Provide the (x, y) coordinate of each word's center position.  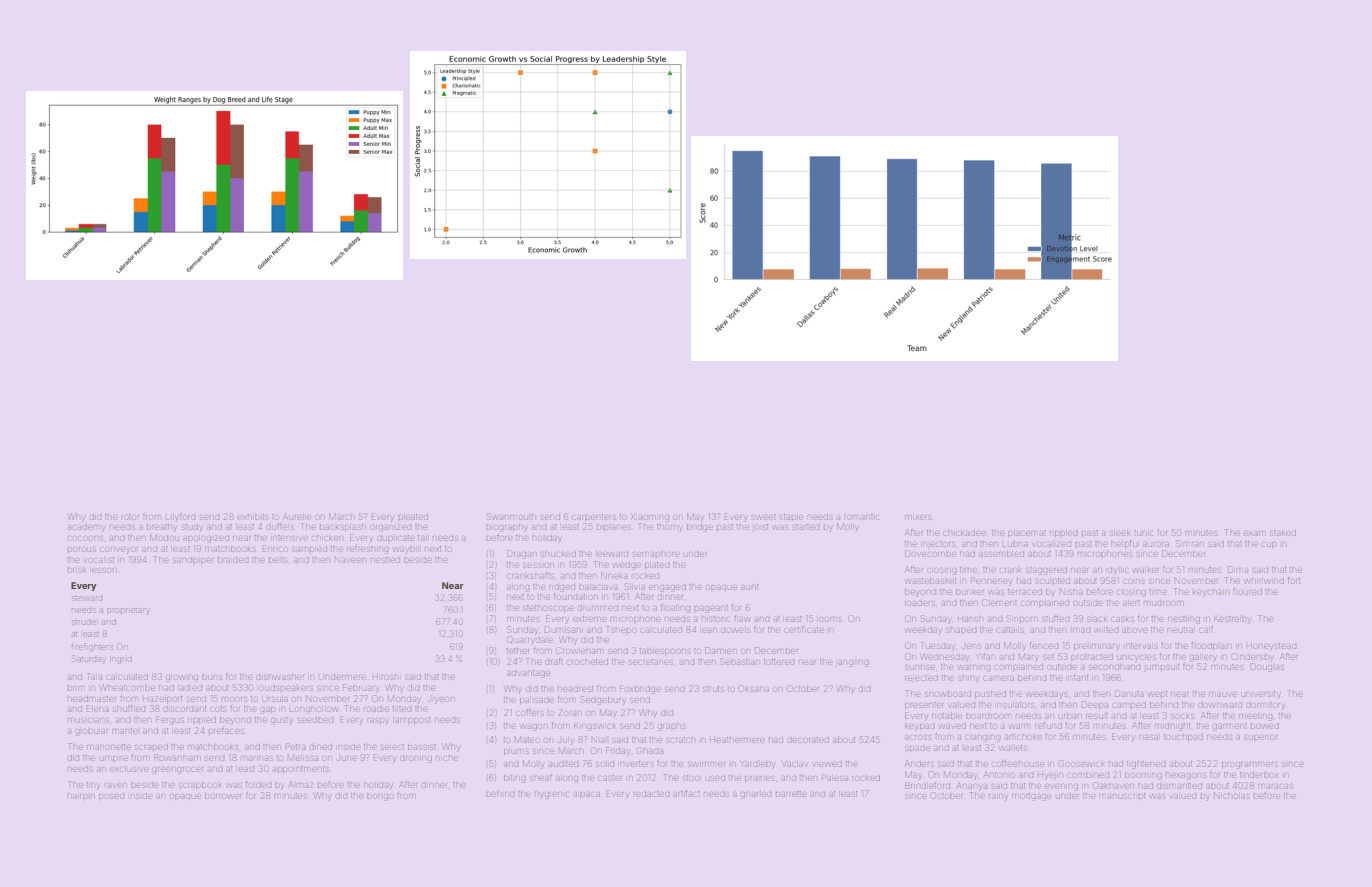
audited (563, 764)
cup (1269, 544)
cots (218, 709)
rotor (130, 517)
